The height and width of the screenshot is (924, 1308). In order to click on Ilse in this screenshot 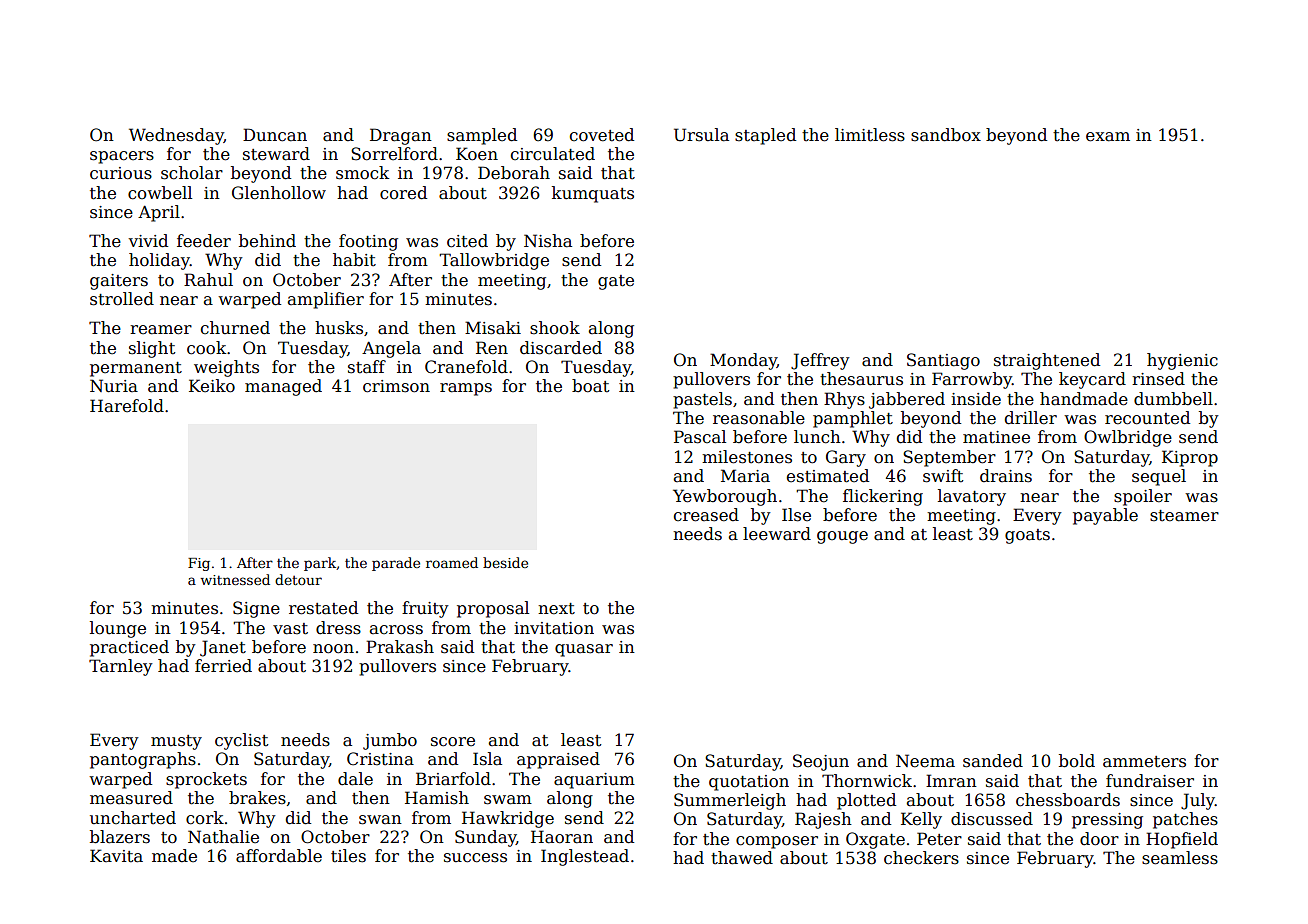, I will do `click(796, 515)`.
